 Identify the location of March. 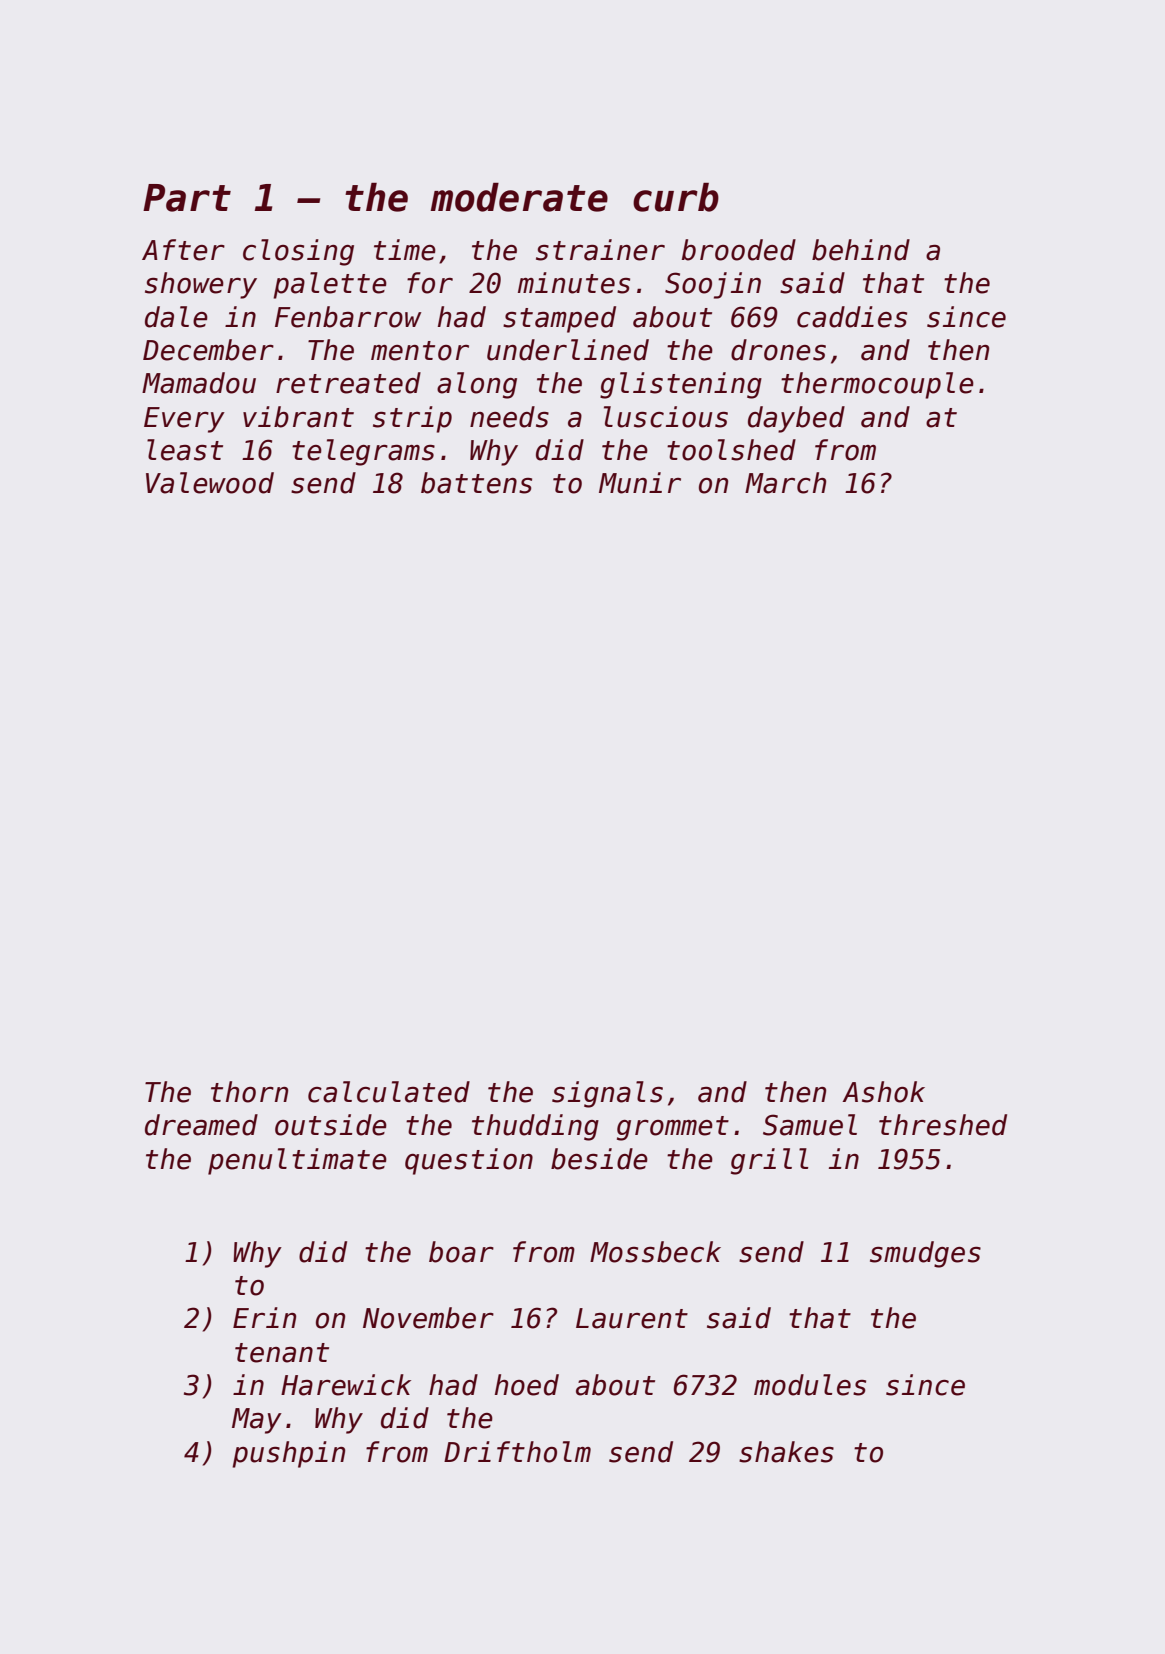
(785, 483).
